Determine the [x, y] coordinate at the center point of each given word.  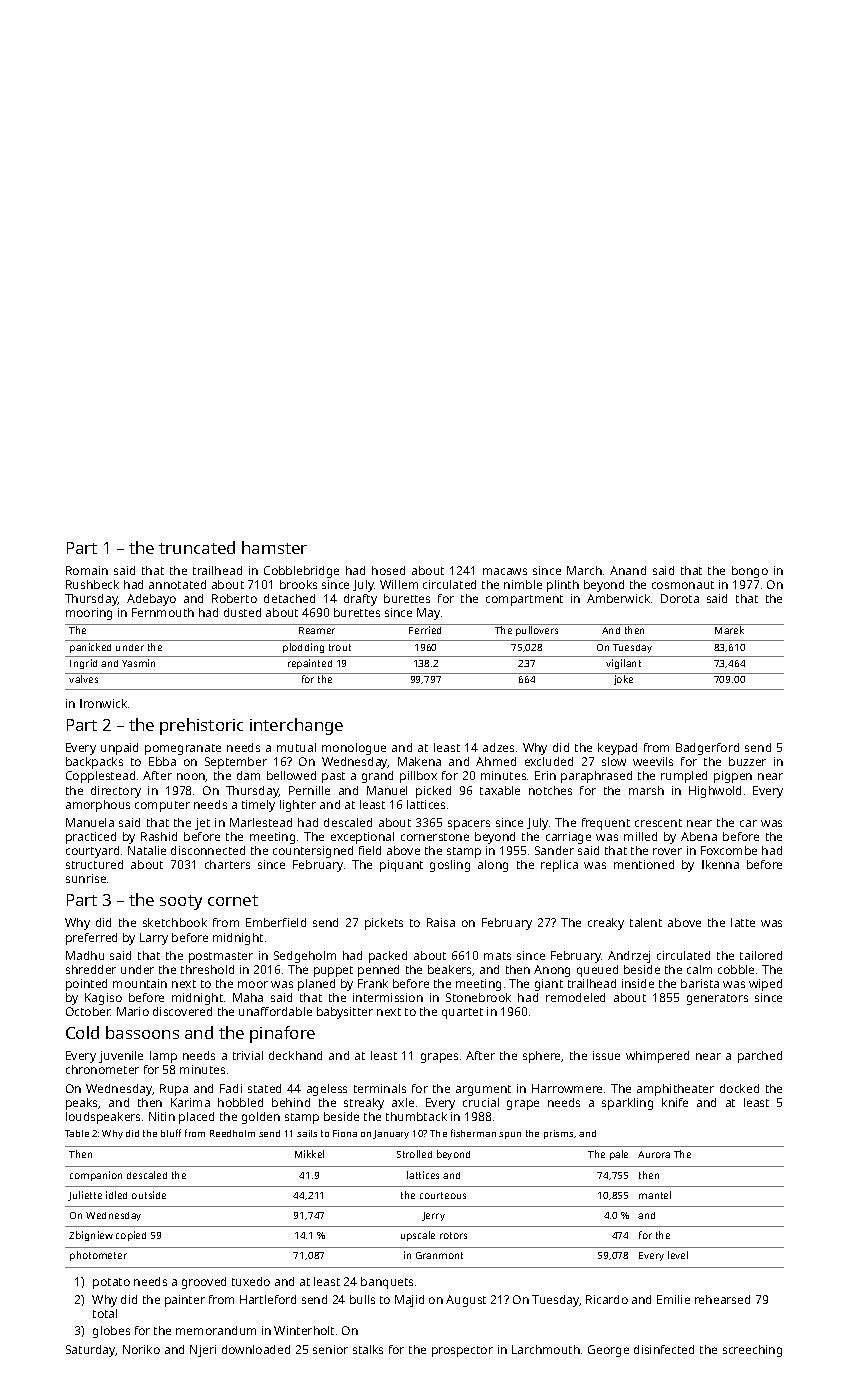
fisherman [473, 1133]
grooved [204, 1283]
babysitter [345, 1013]
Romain [87, 570]
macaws [505, 571]
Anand [628, 570]
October [88, 1011]
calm [699, 969]
